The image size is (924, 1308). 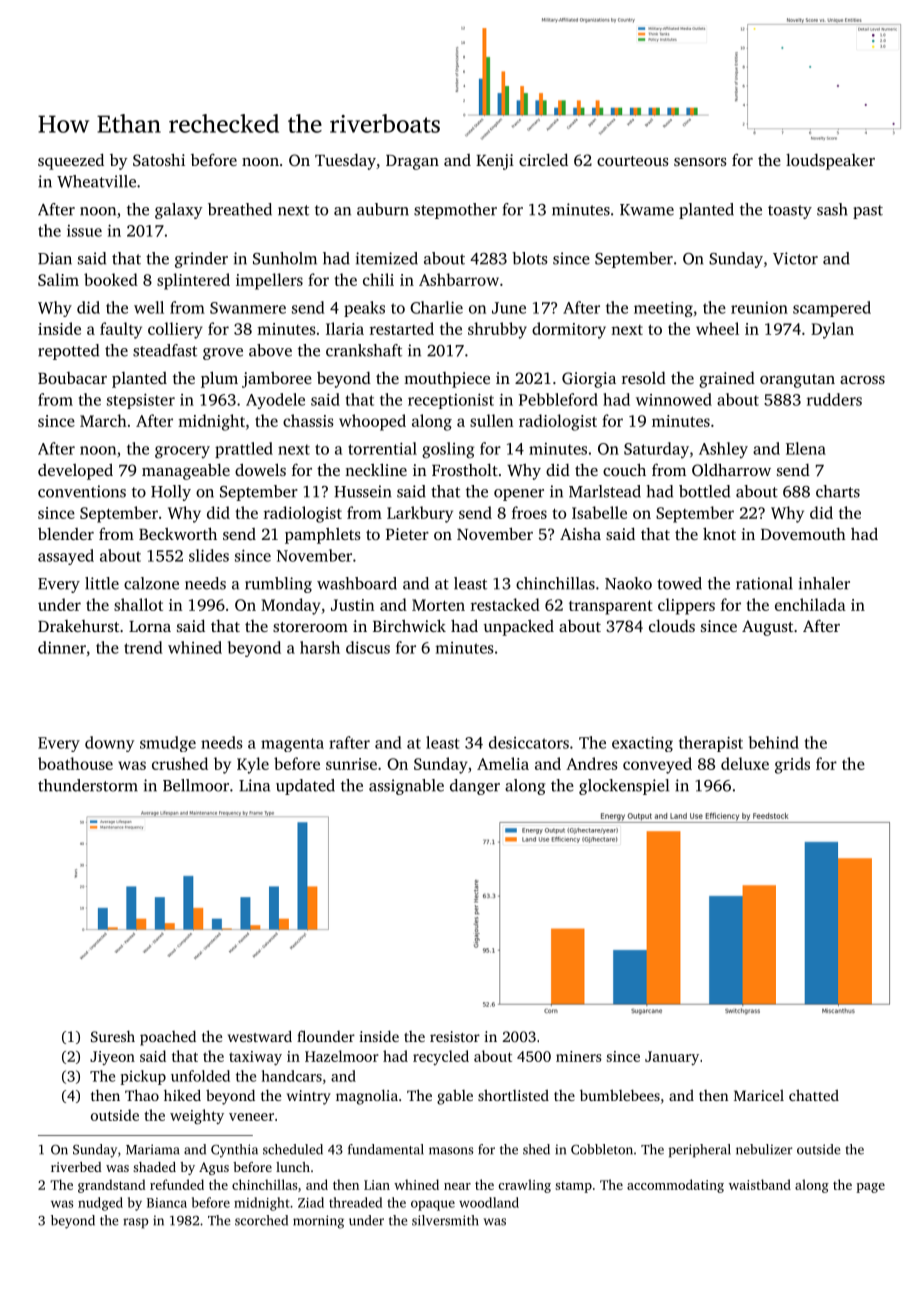 I want to click on Bellmoor, so click(x=196, y=785).
